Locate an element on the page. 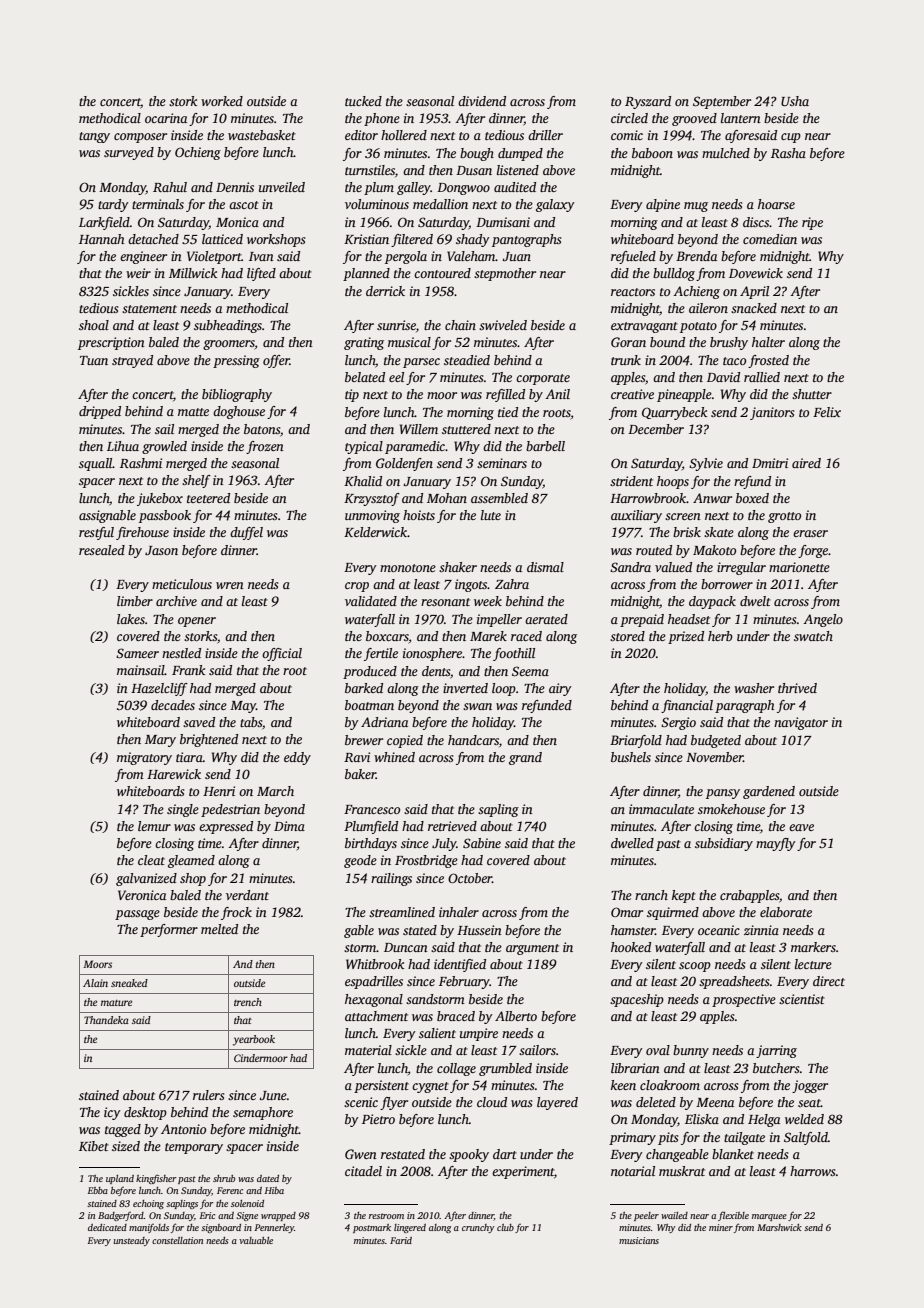  butchers is located at coordinates (776, 1068).
